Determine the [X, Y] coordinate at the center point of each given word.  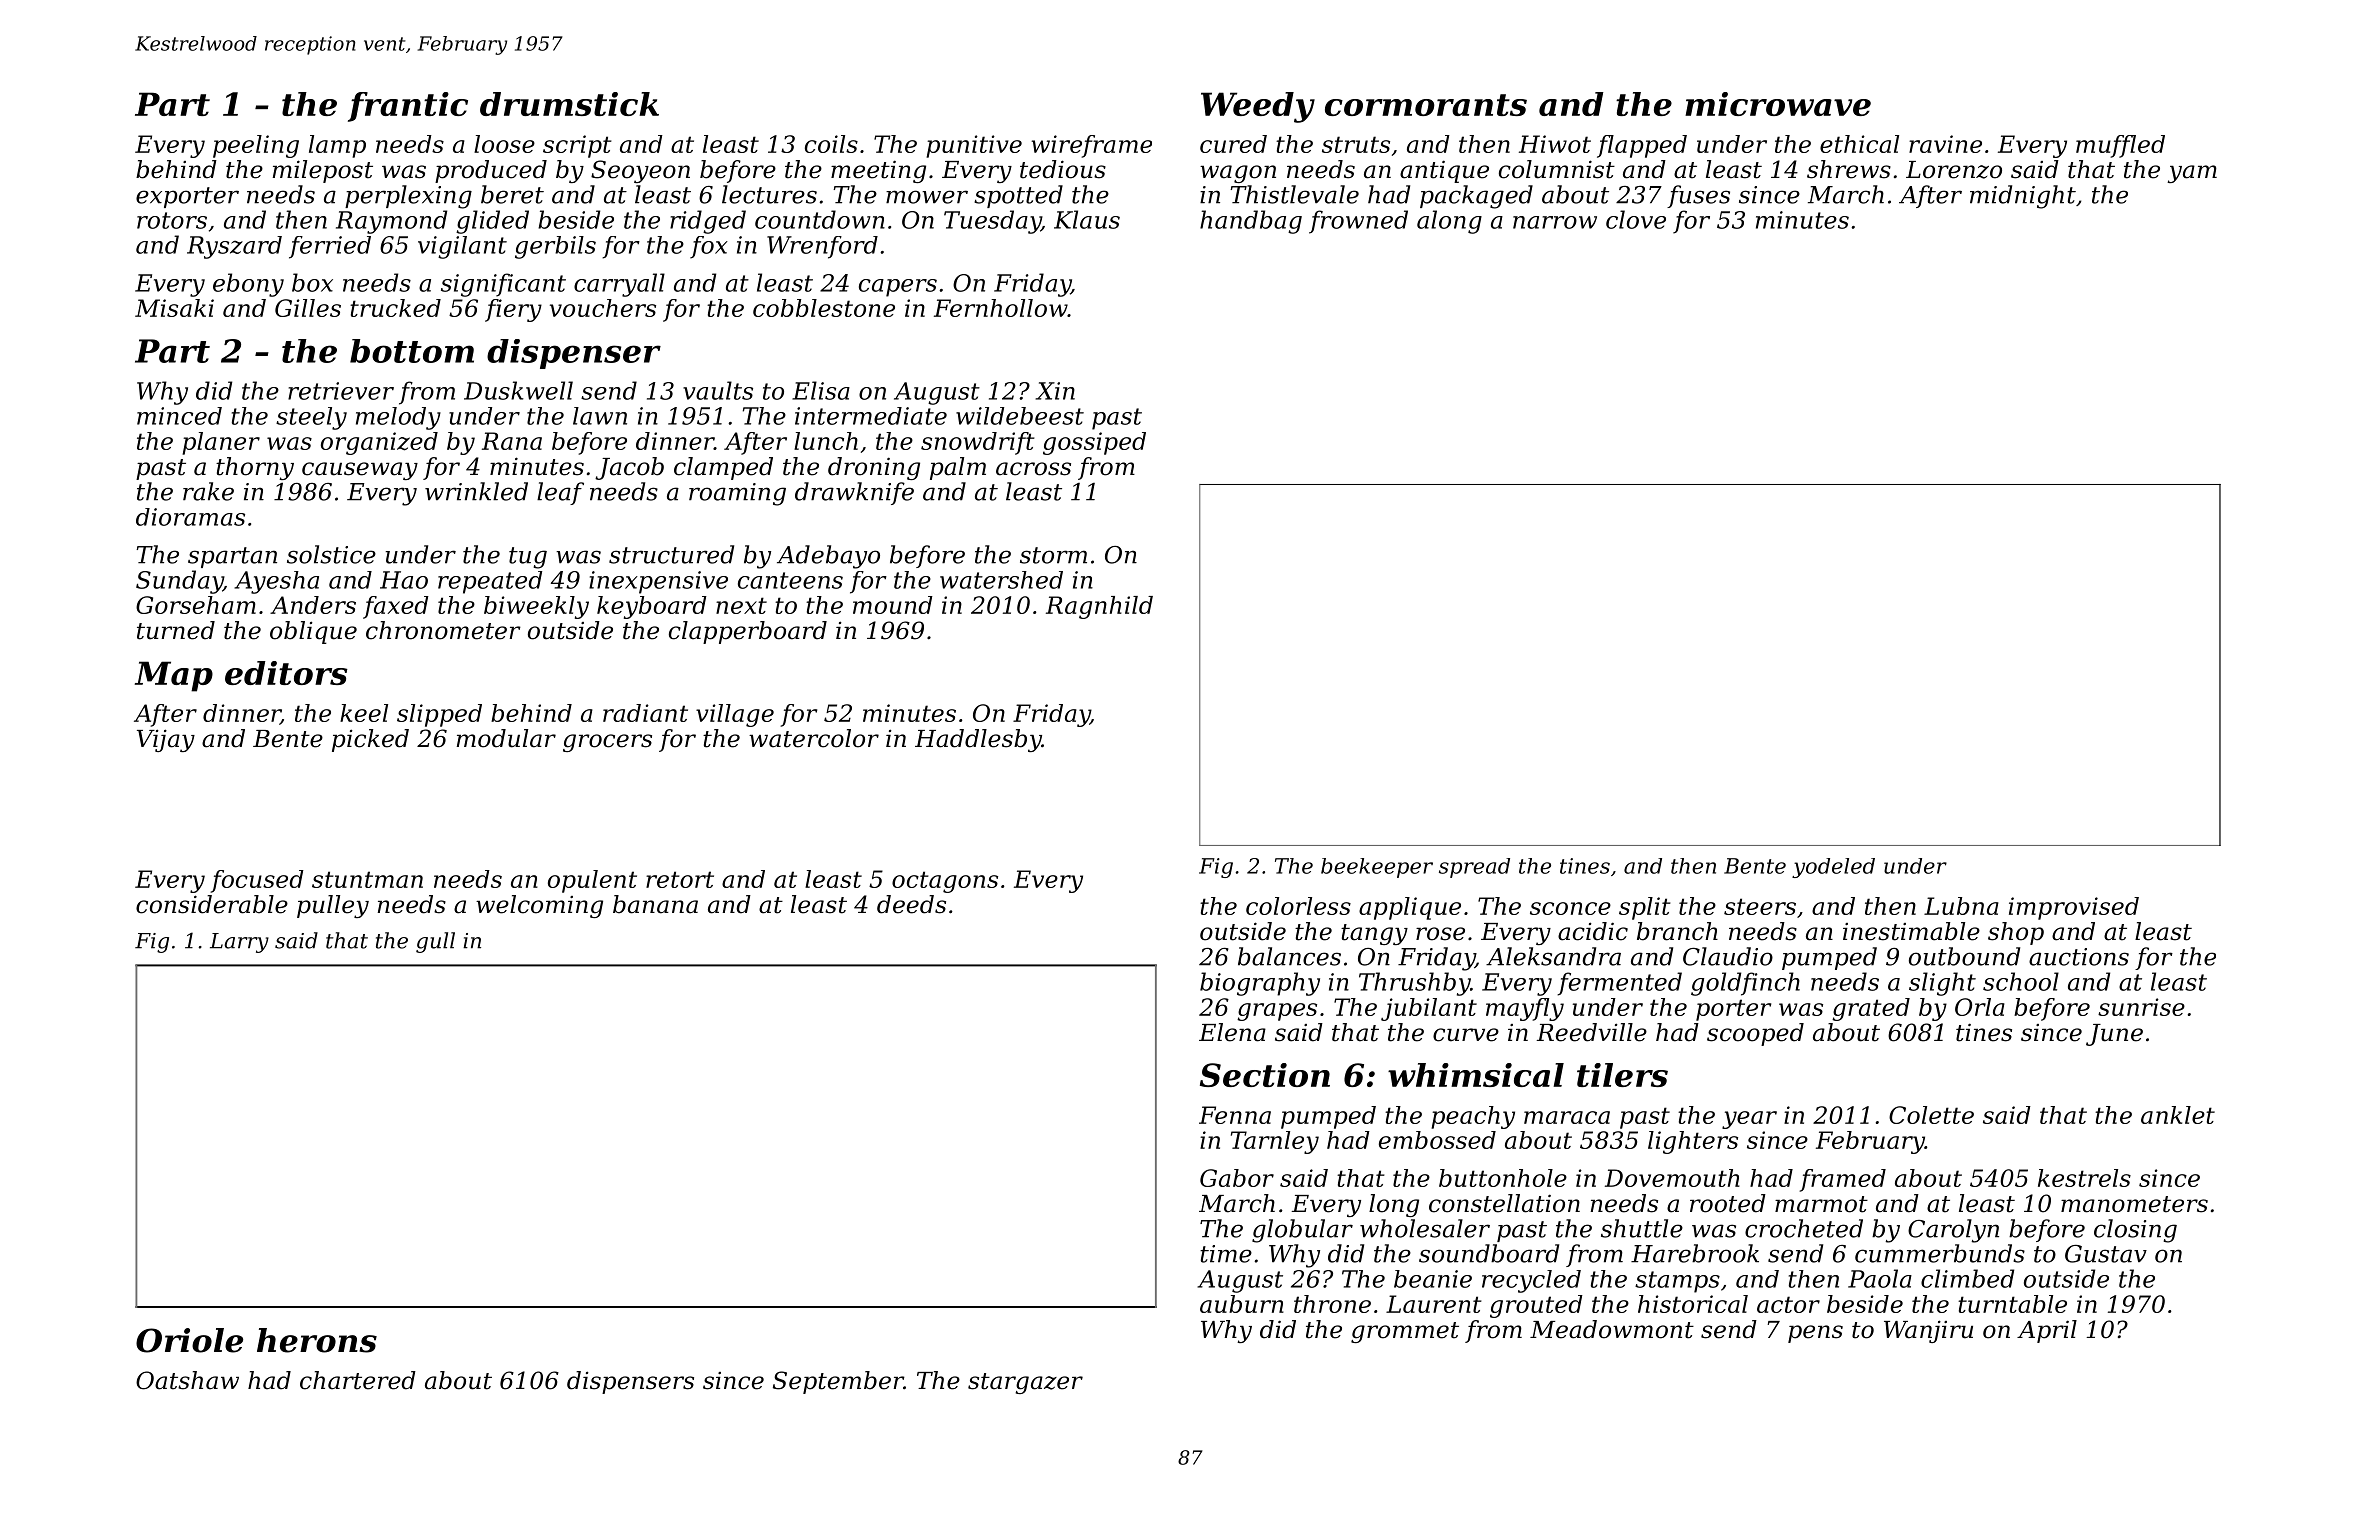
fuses [1698, 196]
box [312, 282]
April [2047, 1331]
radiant [645, 713]
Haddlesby [978, 740]
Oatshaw [187, 1380]
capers [898, 288]
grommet [1405, 1332]
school [2021, 981]
